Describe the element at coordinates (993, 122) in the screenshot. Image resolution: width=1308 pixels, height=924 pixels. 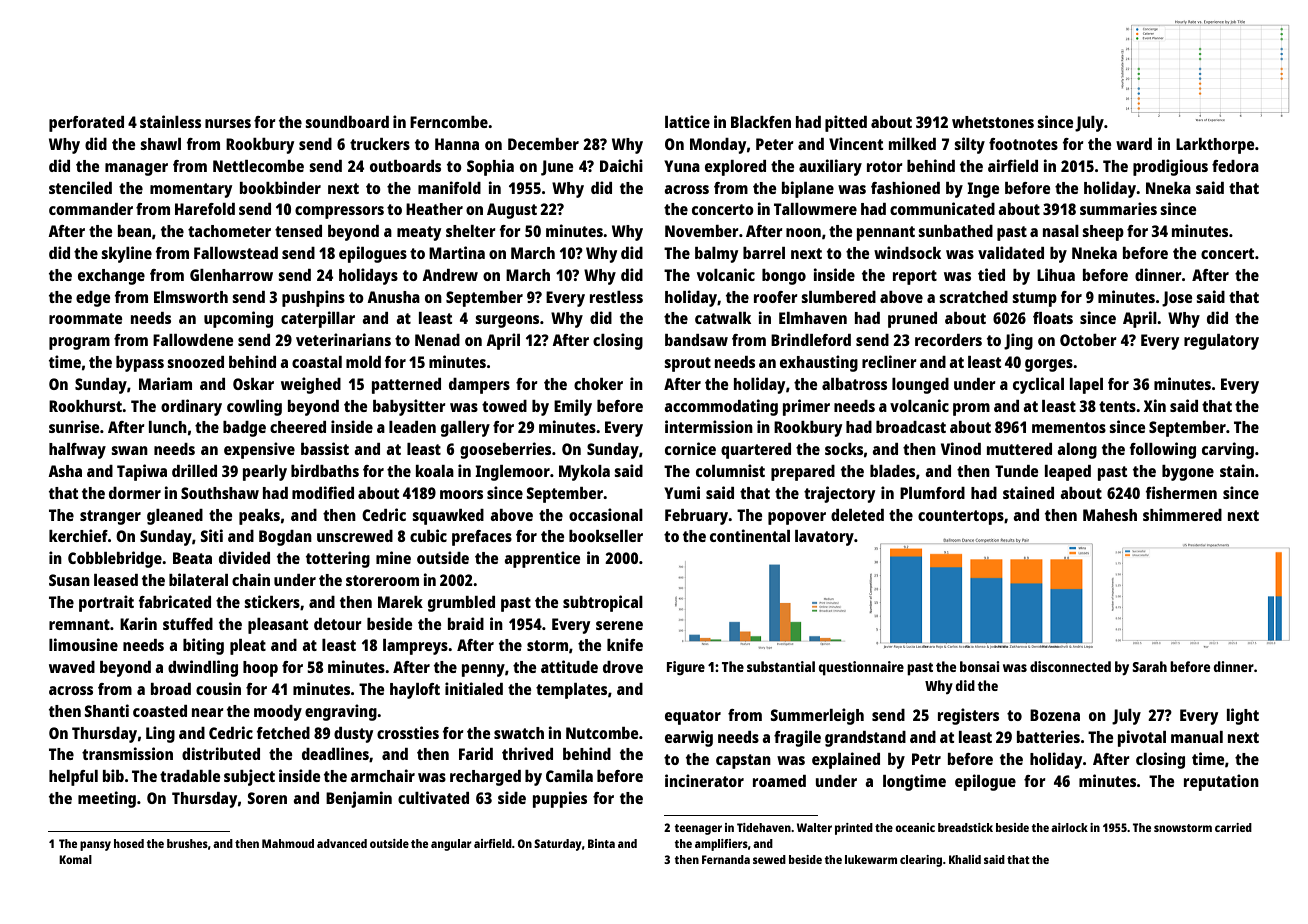
I see `whetstones` at that location.
